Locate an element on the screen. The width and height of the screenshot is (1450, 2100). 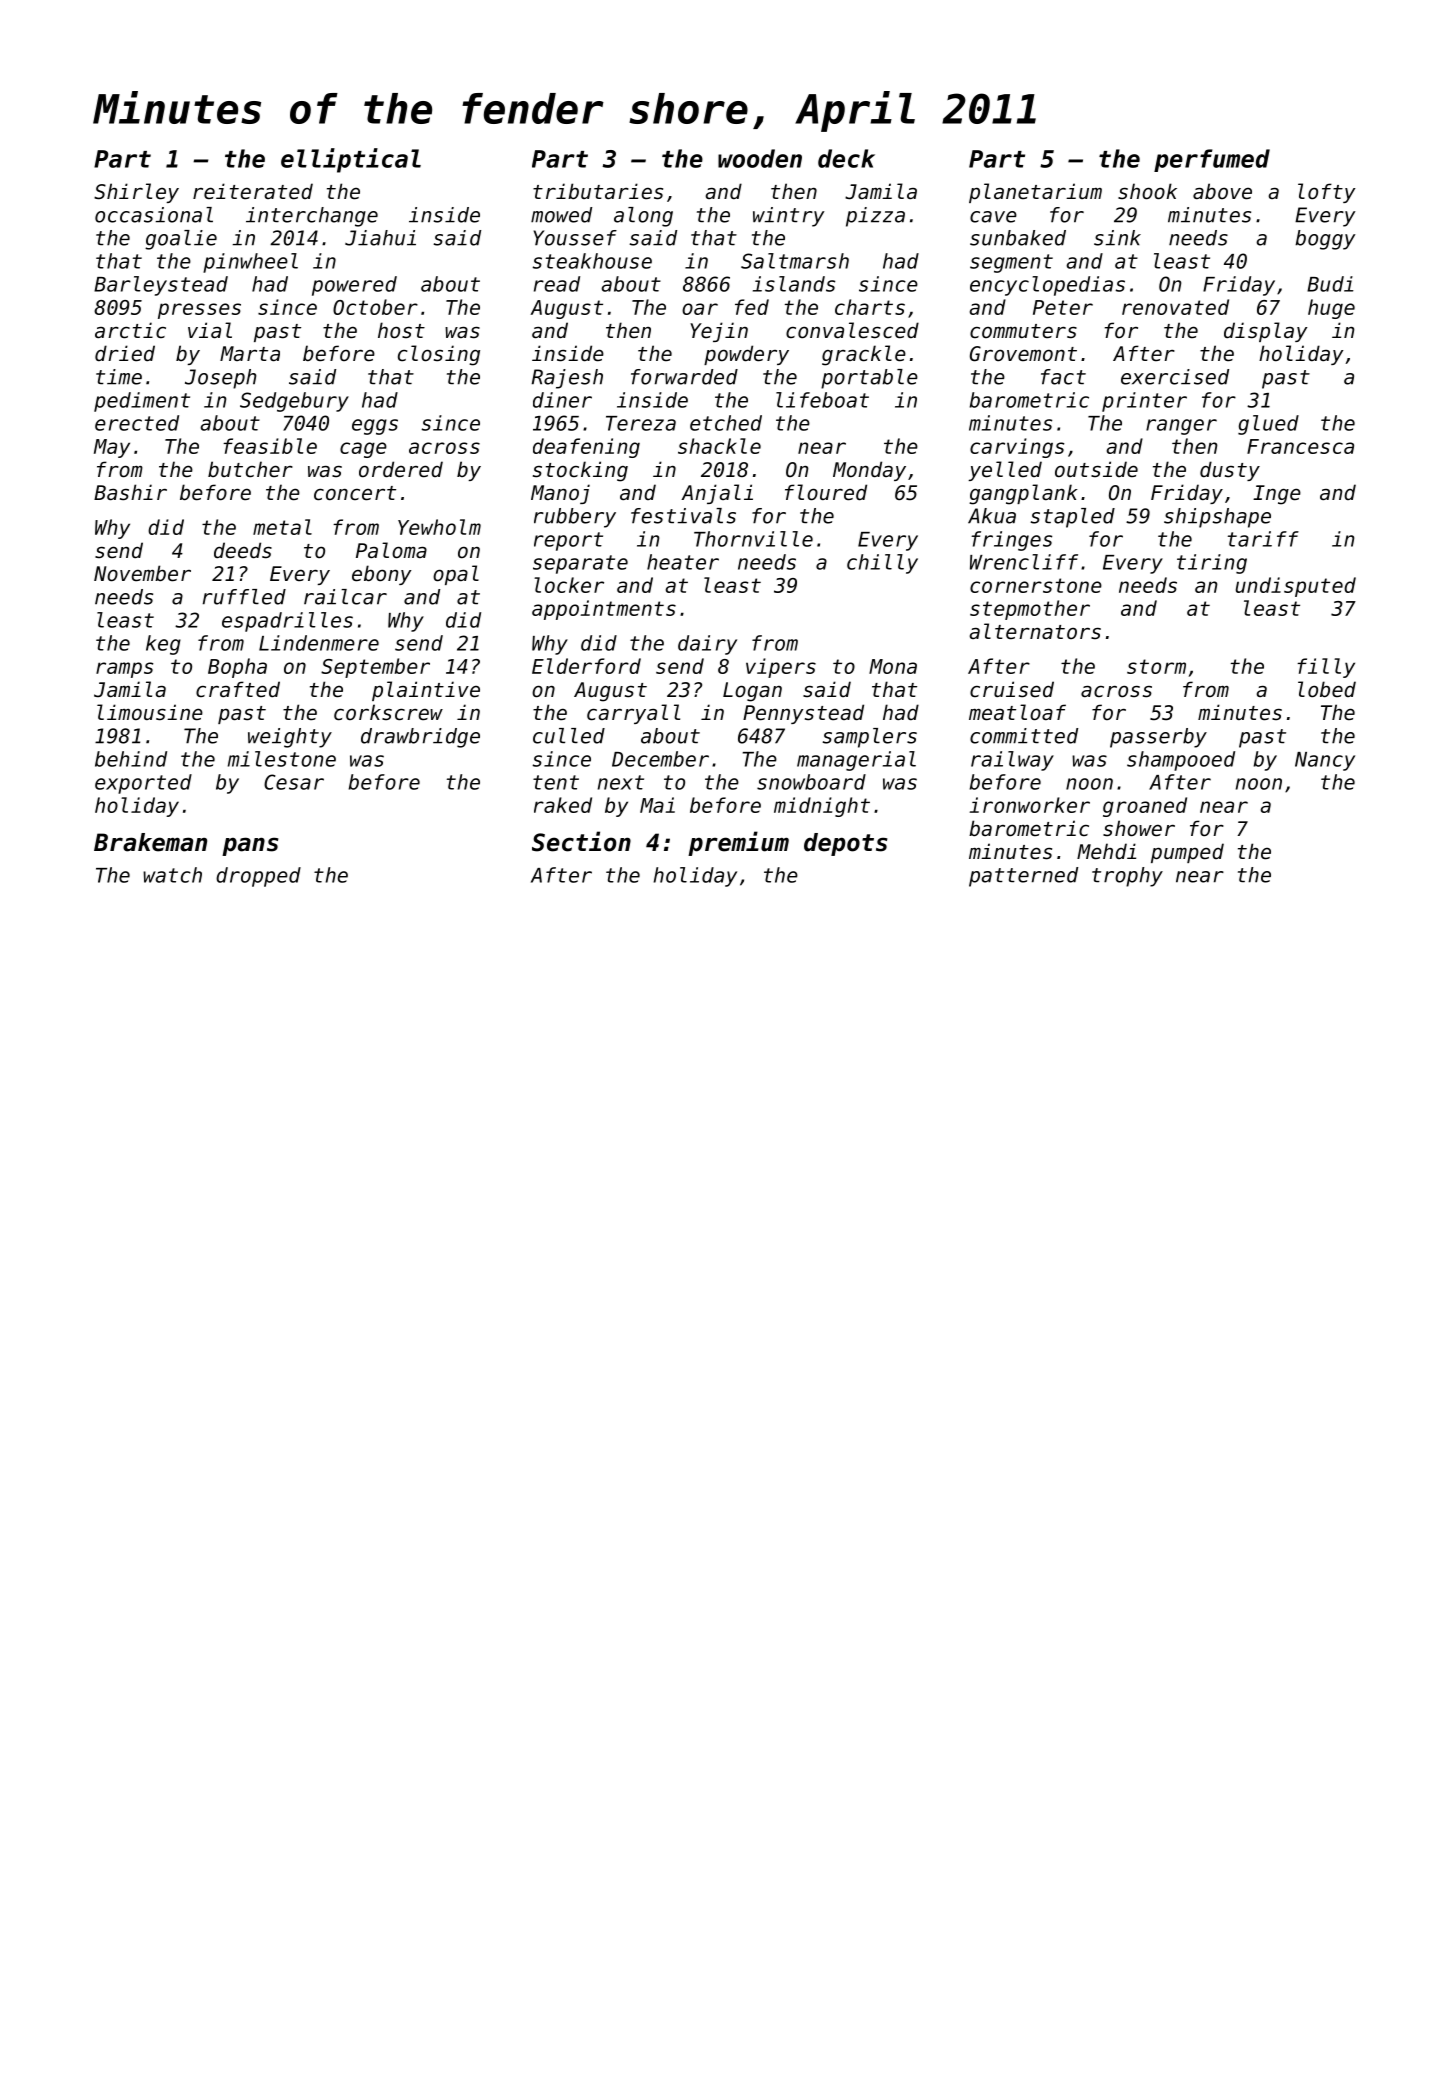
perfumed is located at coordinates (1212, 160).
